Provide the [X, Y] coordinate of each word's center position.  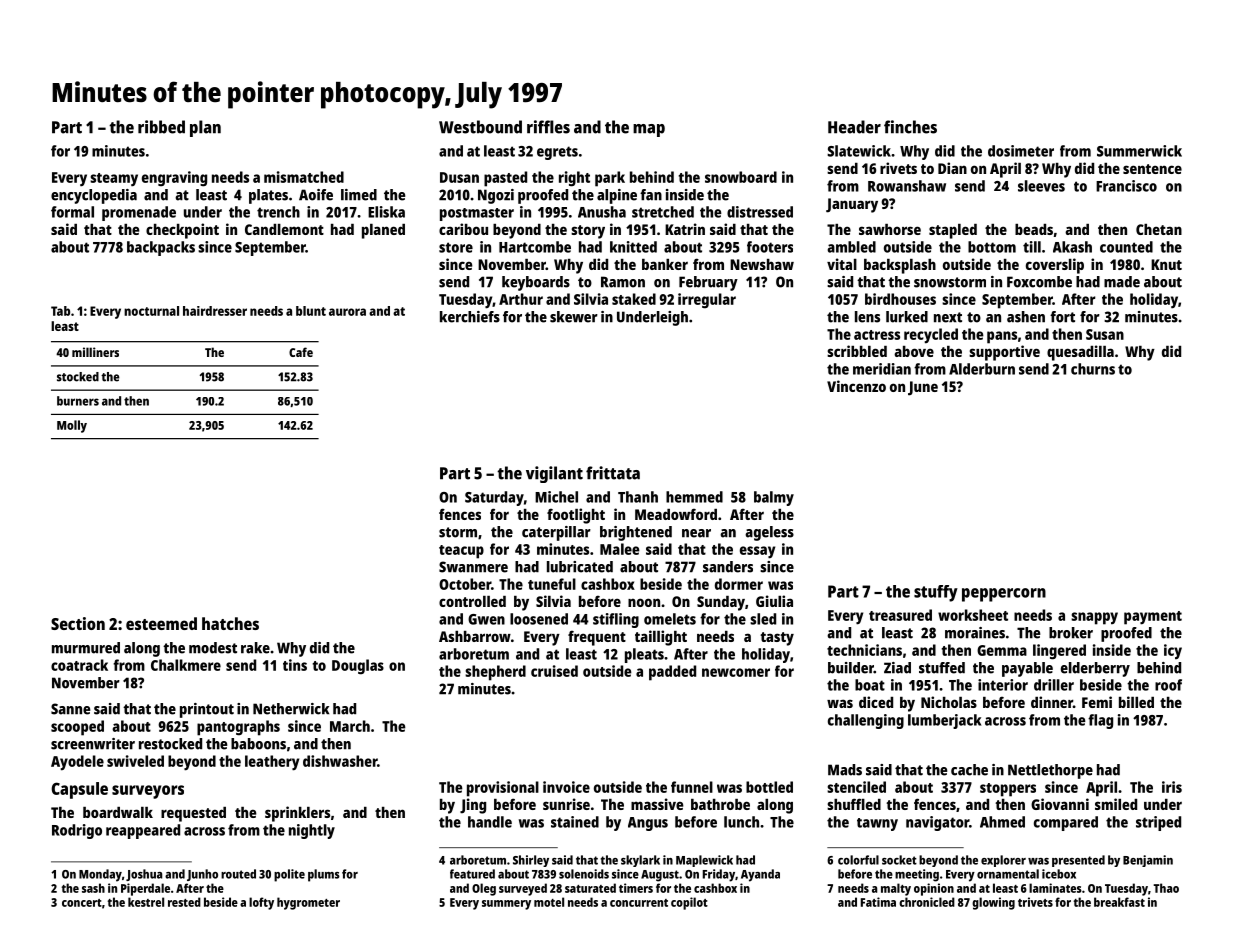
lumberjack [944, 721]
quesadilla [1080, 353]
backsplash [900, 266]
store [456, 247]
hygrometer [308, 903]
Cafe [301, 352]
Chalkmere [186, 665]
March [350, 726]
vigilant [554, 474]
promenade [139, 213]
